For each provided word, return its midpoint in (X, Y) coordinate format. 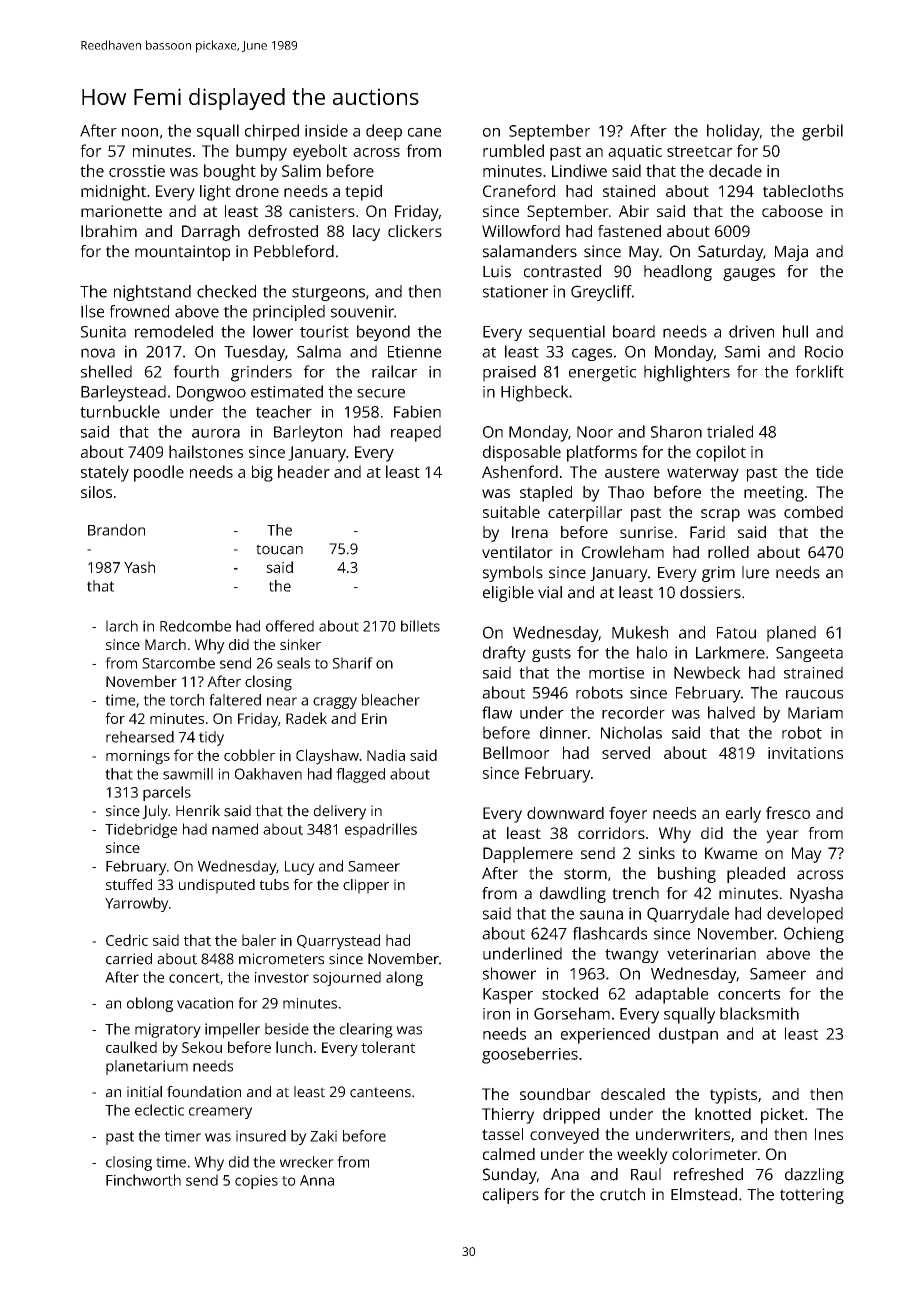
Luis (497, 271)
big (262, 473)
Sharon (676, 431)
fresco (788, 812)
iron (496, 1014)
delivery (340, 812)
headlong (678, 273)
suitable (511, 512)
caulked (131, 1047)
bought (230, 172)
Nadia (386, 755)
